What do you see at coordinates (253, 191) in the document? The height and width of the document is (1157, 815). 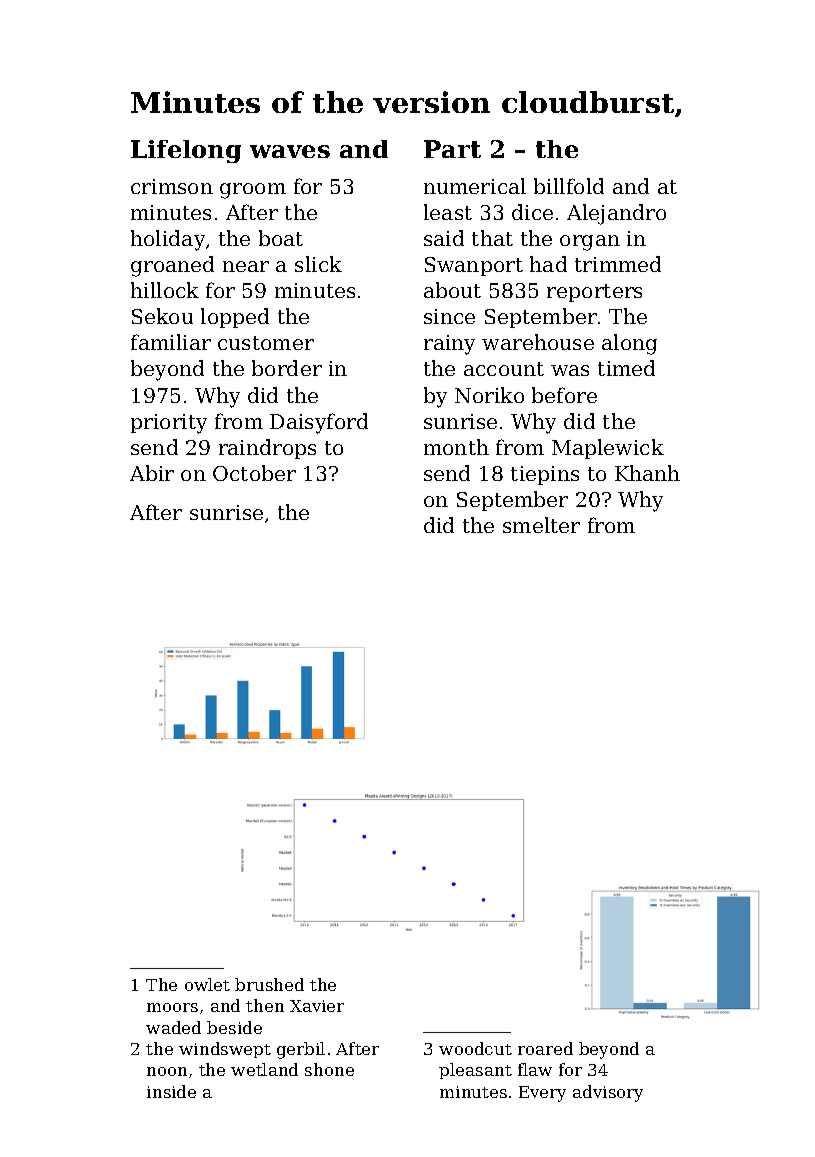 I see `groom` at bounding box center [253, 191].
